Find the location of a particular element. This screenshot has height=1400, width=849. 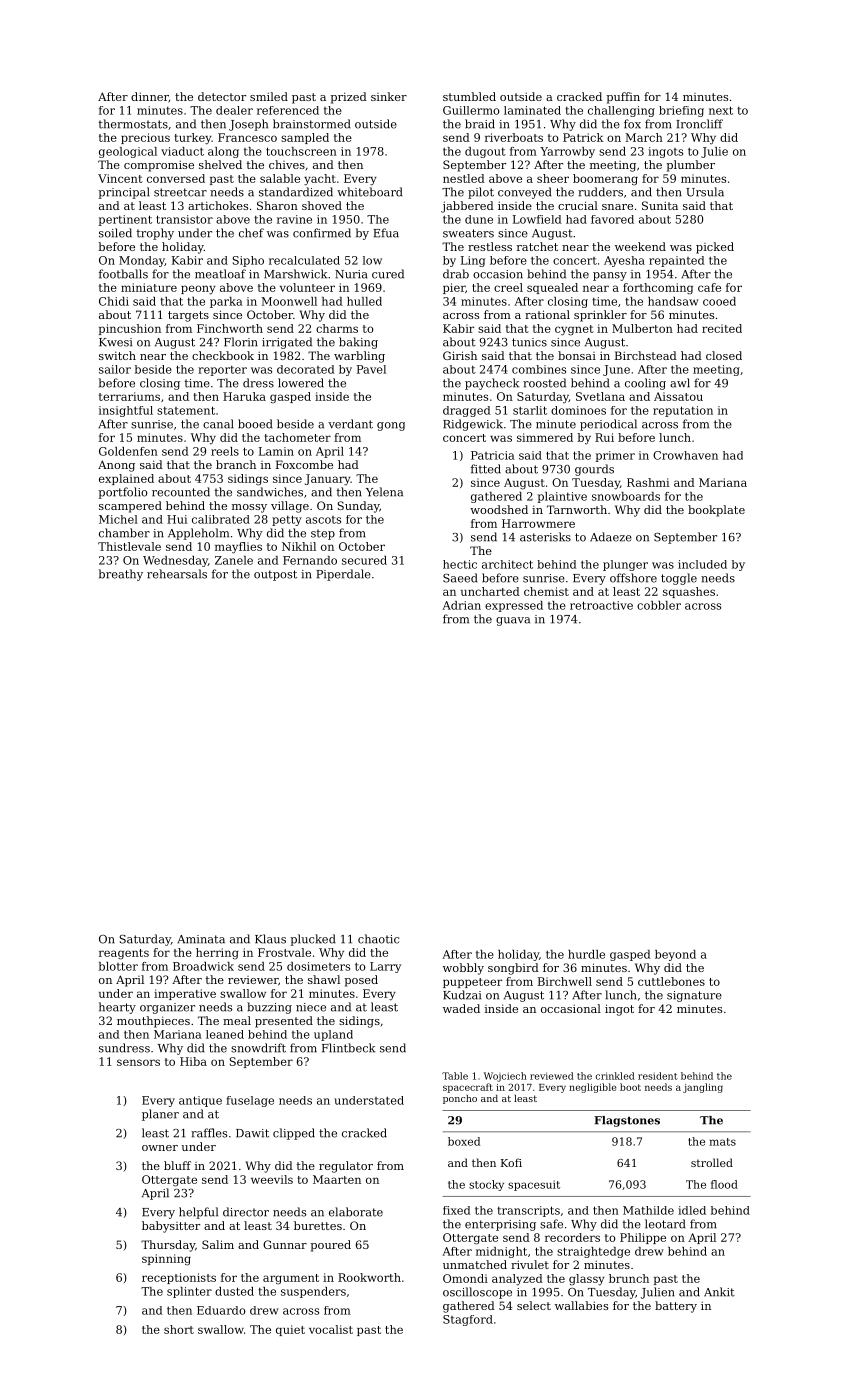

short is located at coordinates (179, 1329).
